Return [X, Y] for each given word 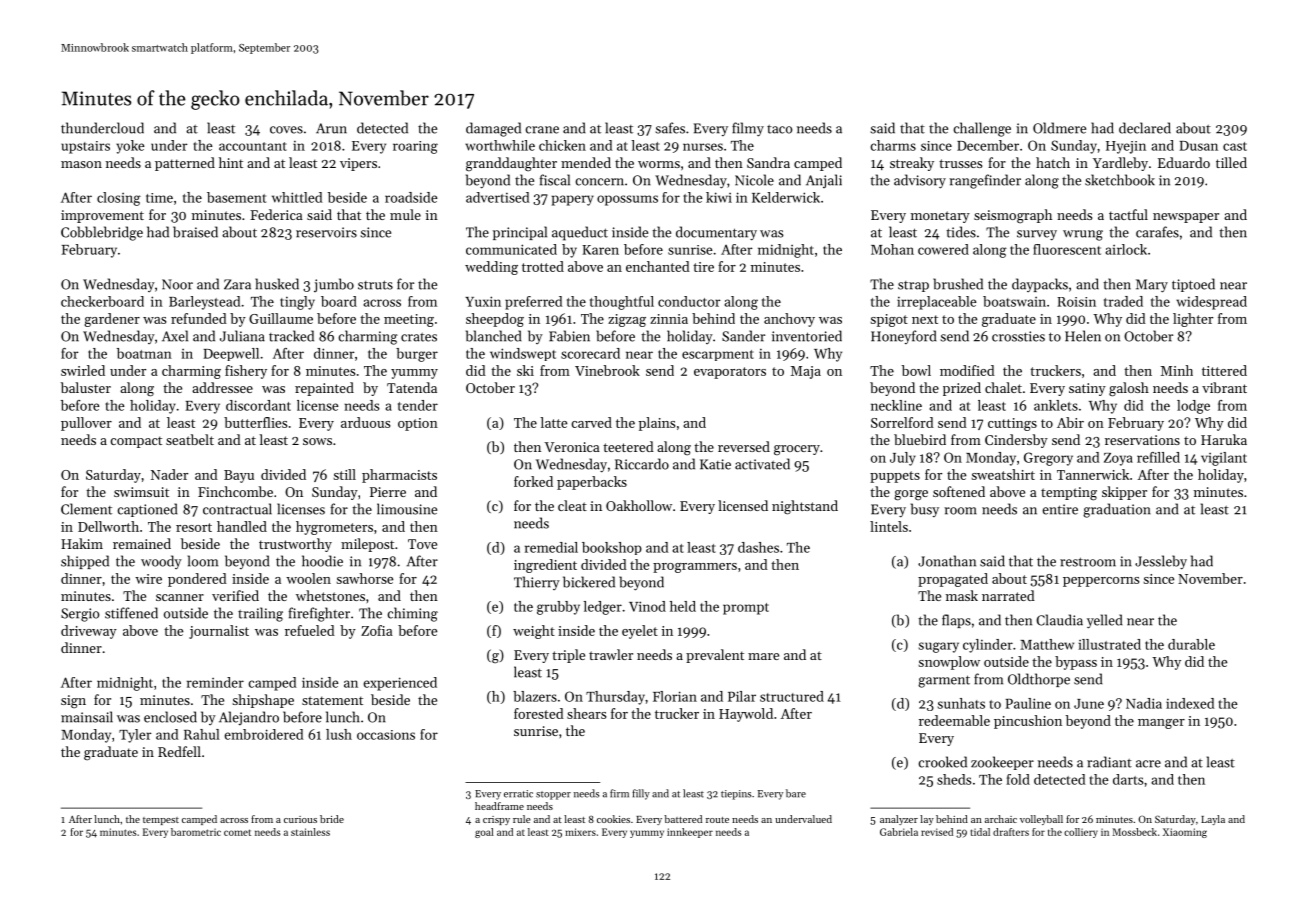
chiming [413, 614]
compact [136, 442]
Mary [1152, 286]
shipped [85, 562]
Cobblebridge [102, 233]
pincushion [1028, 722]
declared [1145, 128]
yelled [1104, 621]
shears [586, 713]
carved [591, 422]
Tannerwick [1093, 474]
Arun [331, 128]
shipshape [263, 701]
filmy [748, 129]
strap [913, 286]
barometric [196, 832]
